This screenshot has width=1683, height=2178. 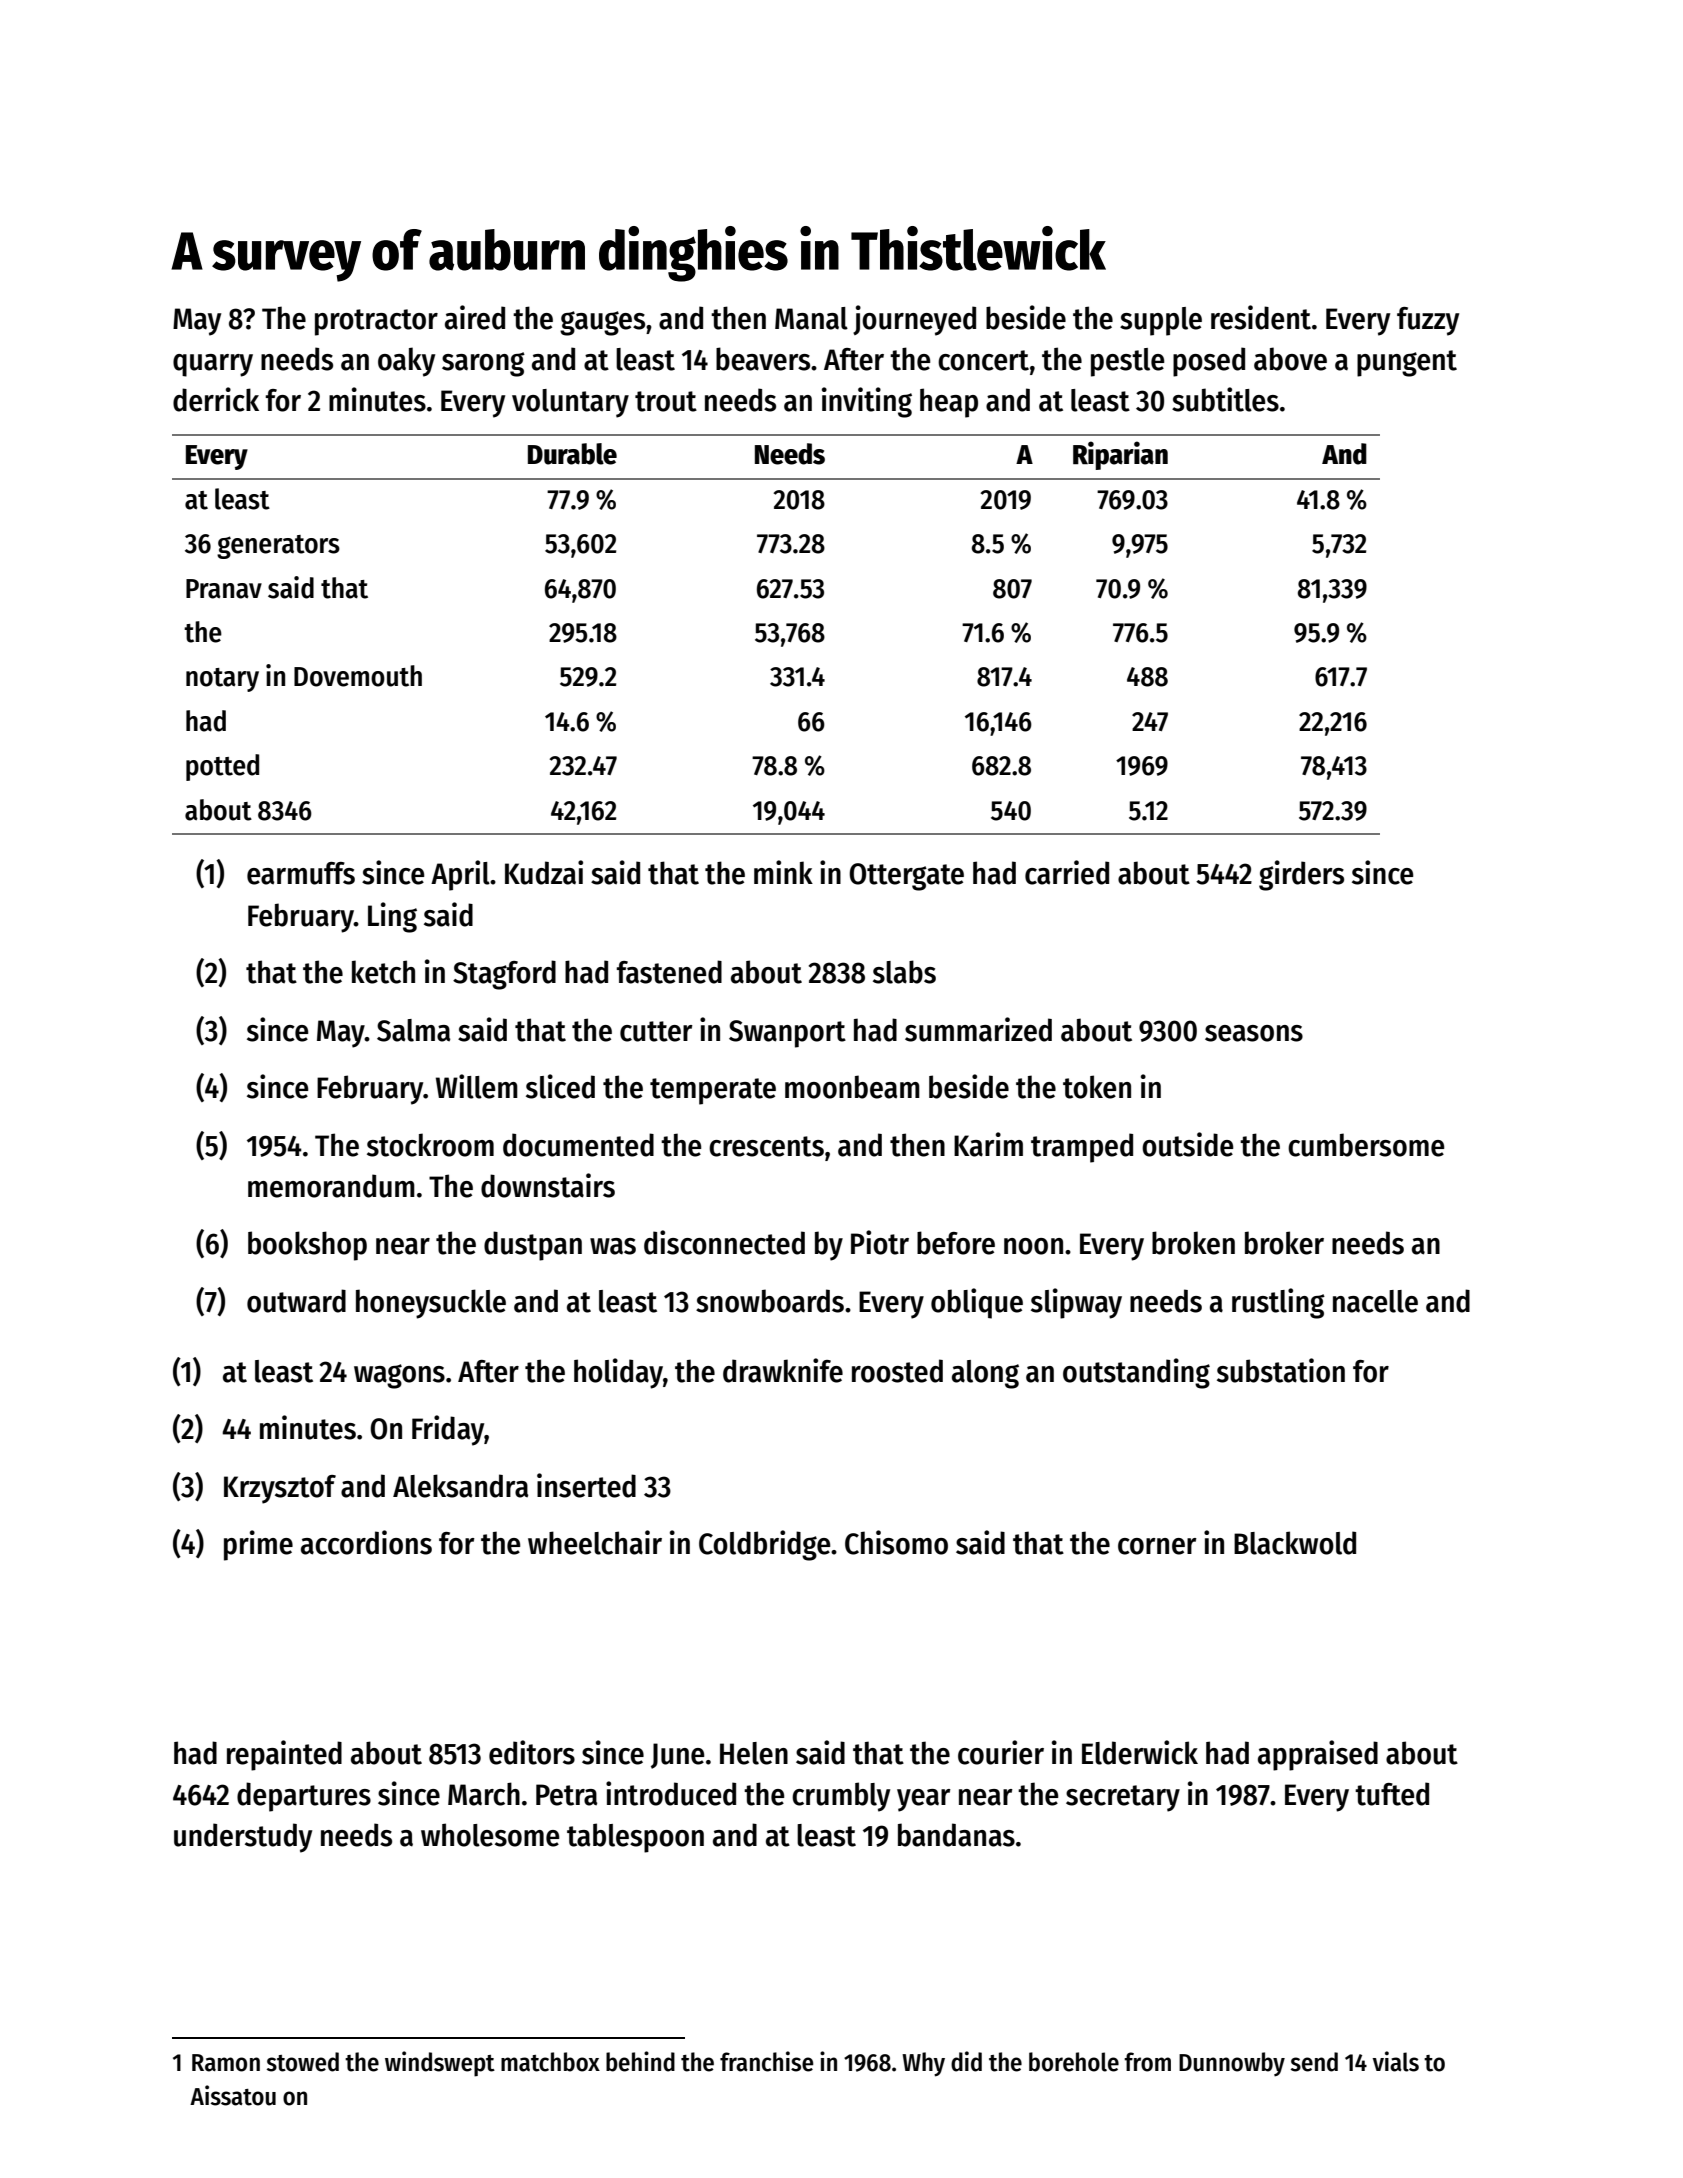 I want to click on Dovemouth, so click(x=358, y=676).
